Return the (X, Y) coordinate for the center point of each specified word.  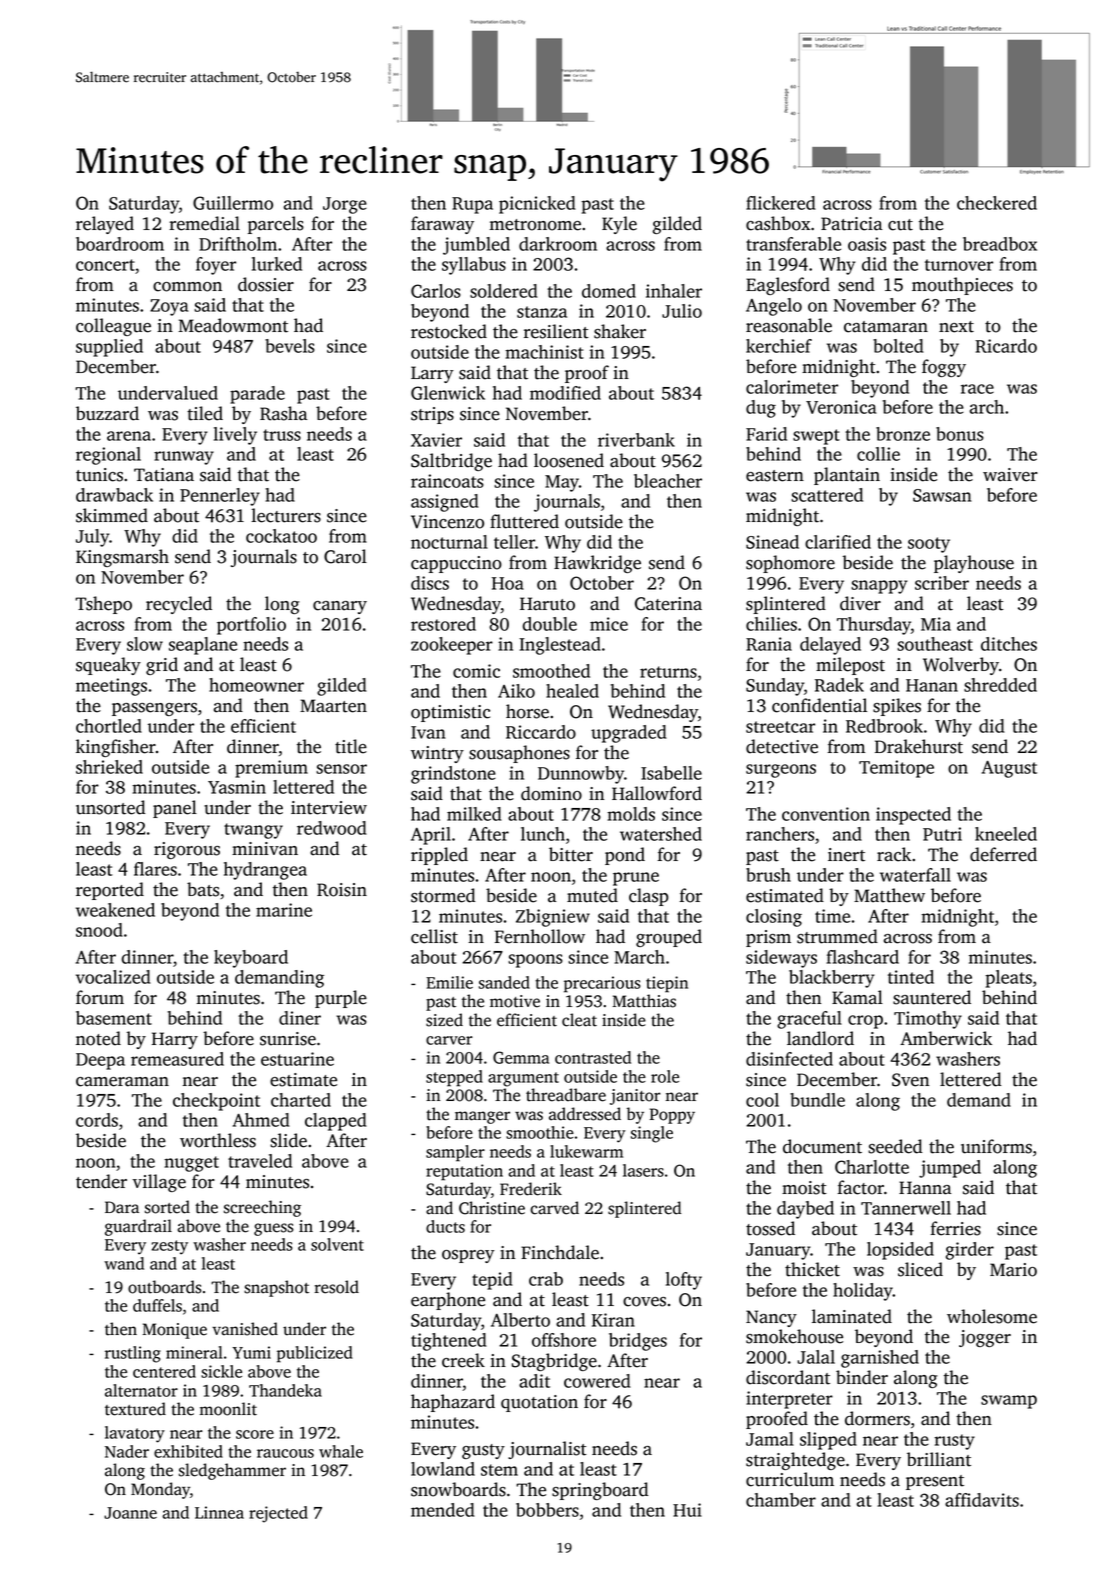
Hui (687, 1510)
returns (668, 672)
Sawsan (942, 495)
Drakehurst (919, 746)
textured (135, 1409)
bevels (290, 346)
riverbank (636, 440)
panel (175, 809)
